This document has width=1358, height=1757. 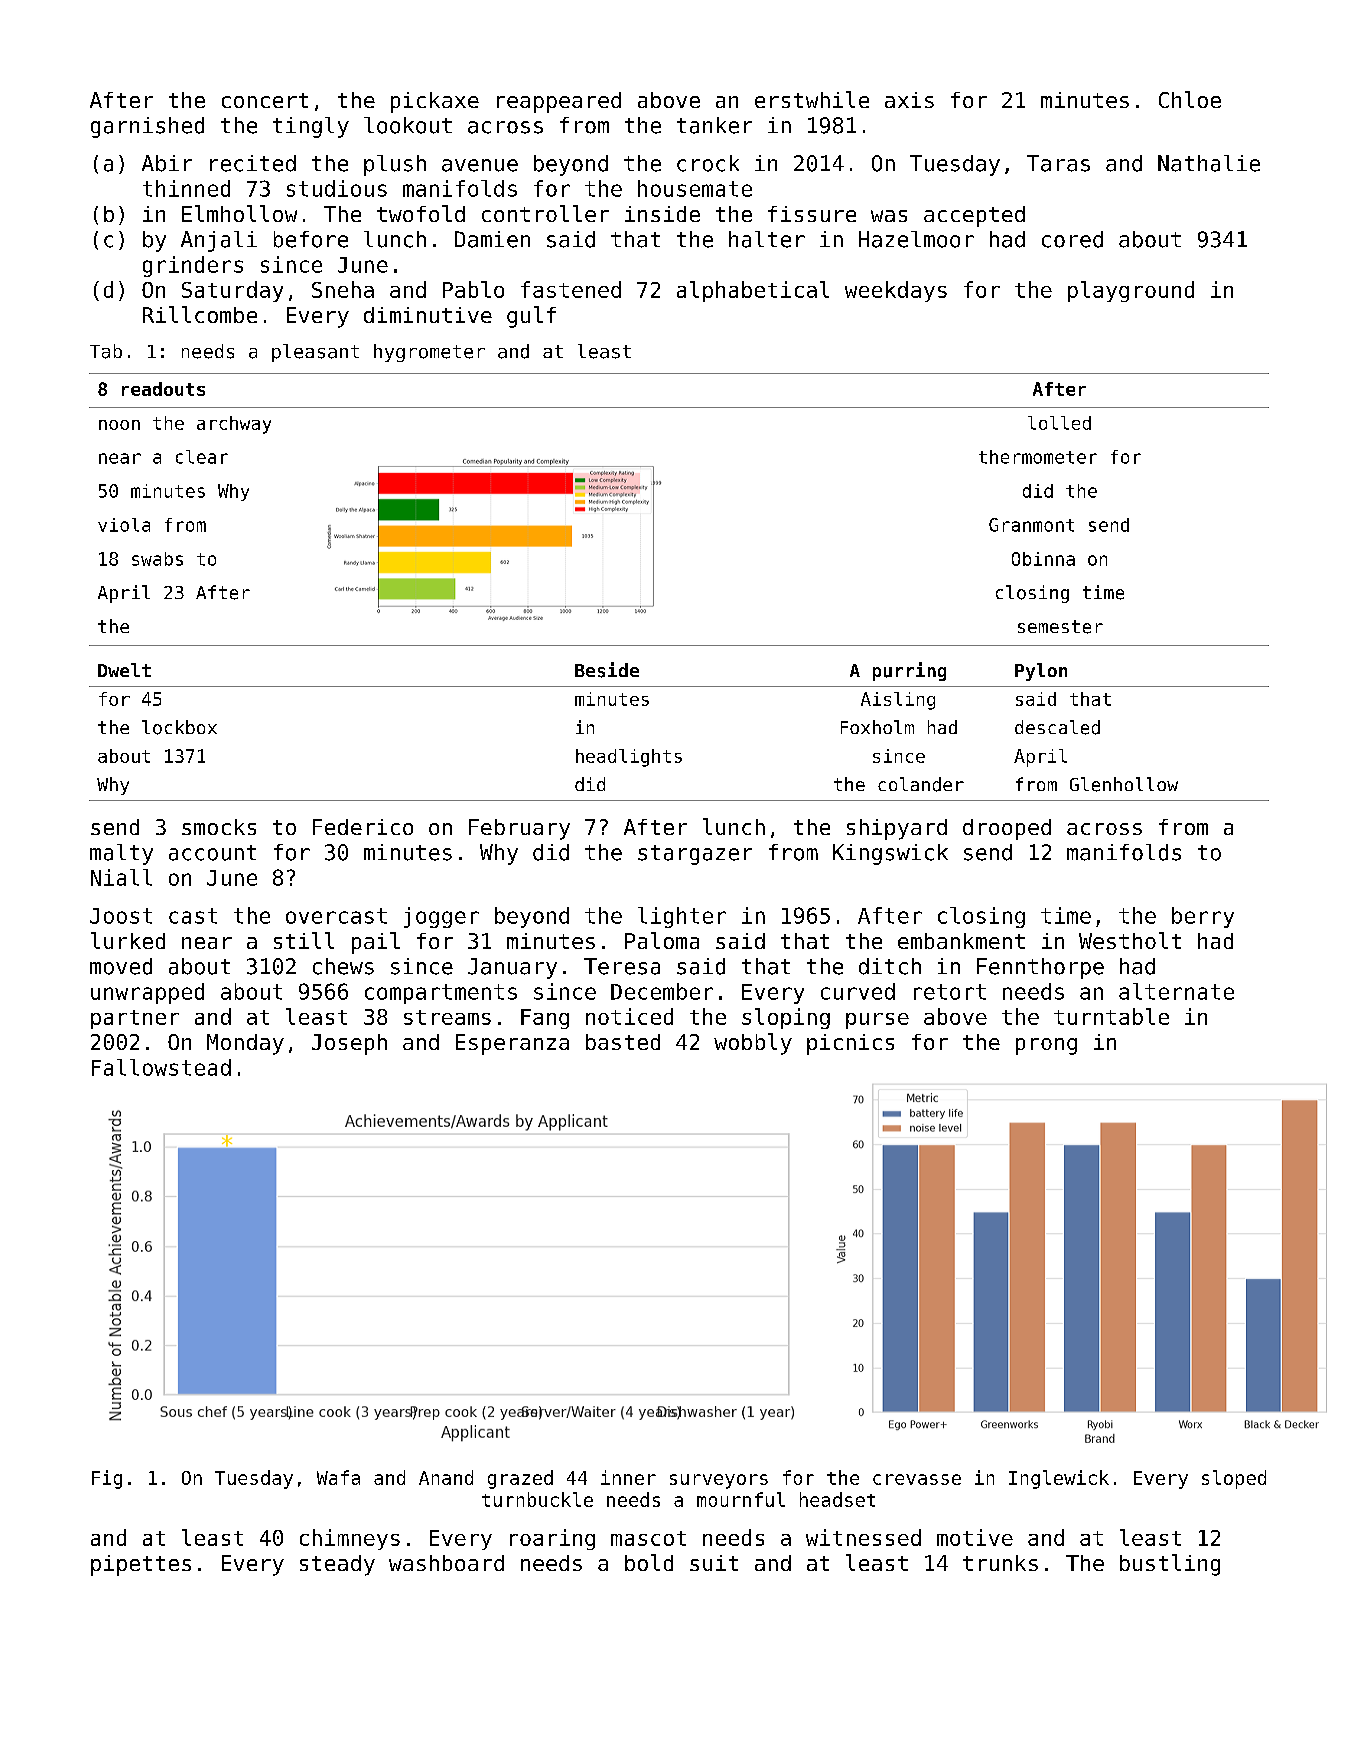 I want to click on lockbox, so click(x=179, y=727).
